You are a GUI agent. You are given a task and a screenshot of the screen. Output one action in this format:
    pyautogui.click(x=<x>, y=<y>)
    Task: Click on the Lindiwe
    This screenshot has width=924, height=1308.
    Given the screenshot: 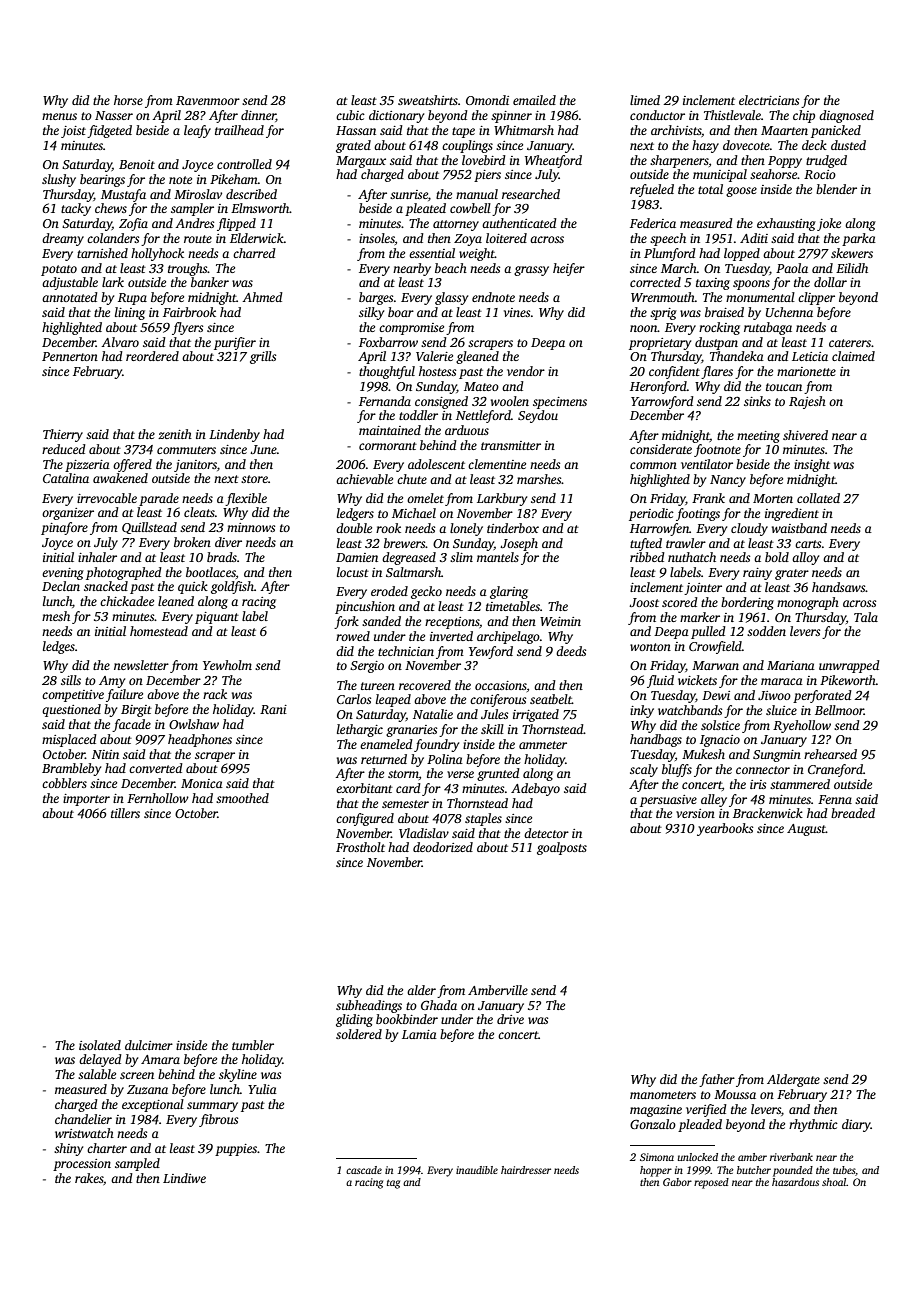 What is the action you would take?
    pyautogui.click(x=184, y=1178)
